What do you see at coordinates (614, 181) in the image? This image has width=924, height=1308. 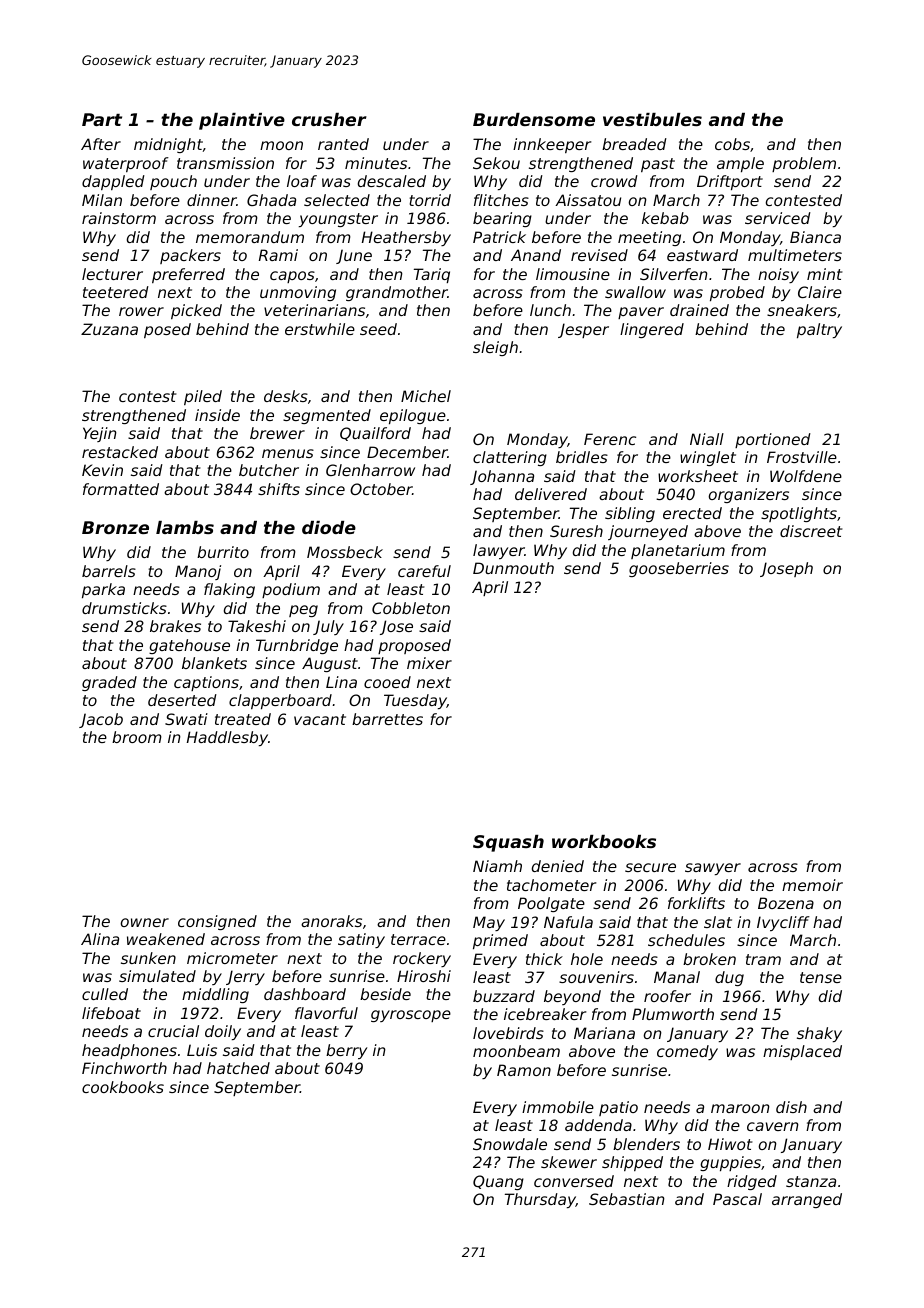 I see `crowd` at bounding box center [614, 181].
